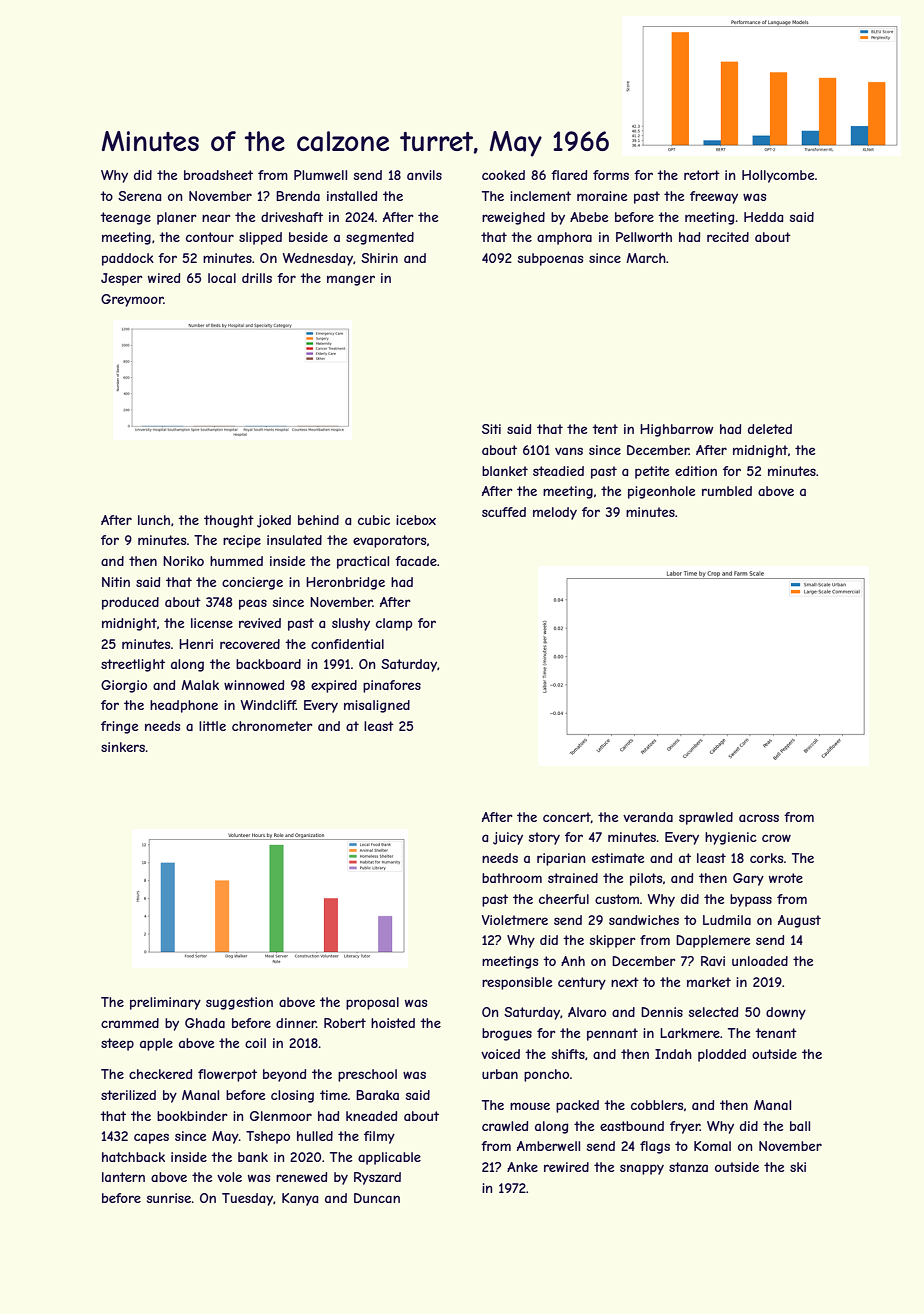 The width and height of the screenshot is (924, 1314). I want to click on Greymoor, so click(132, 300).
